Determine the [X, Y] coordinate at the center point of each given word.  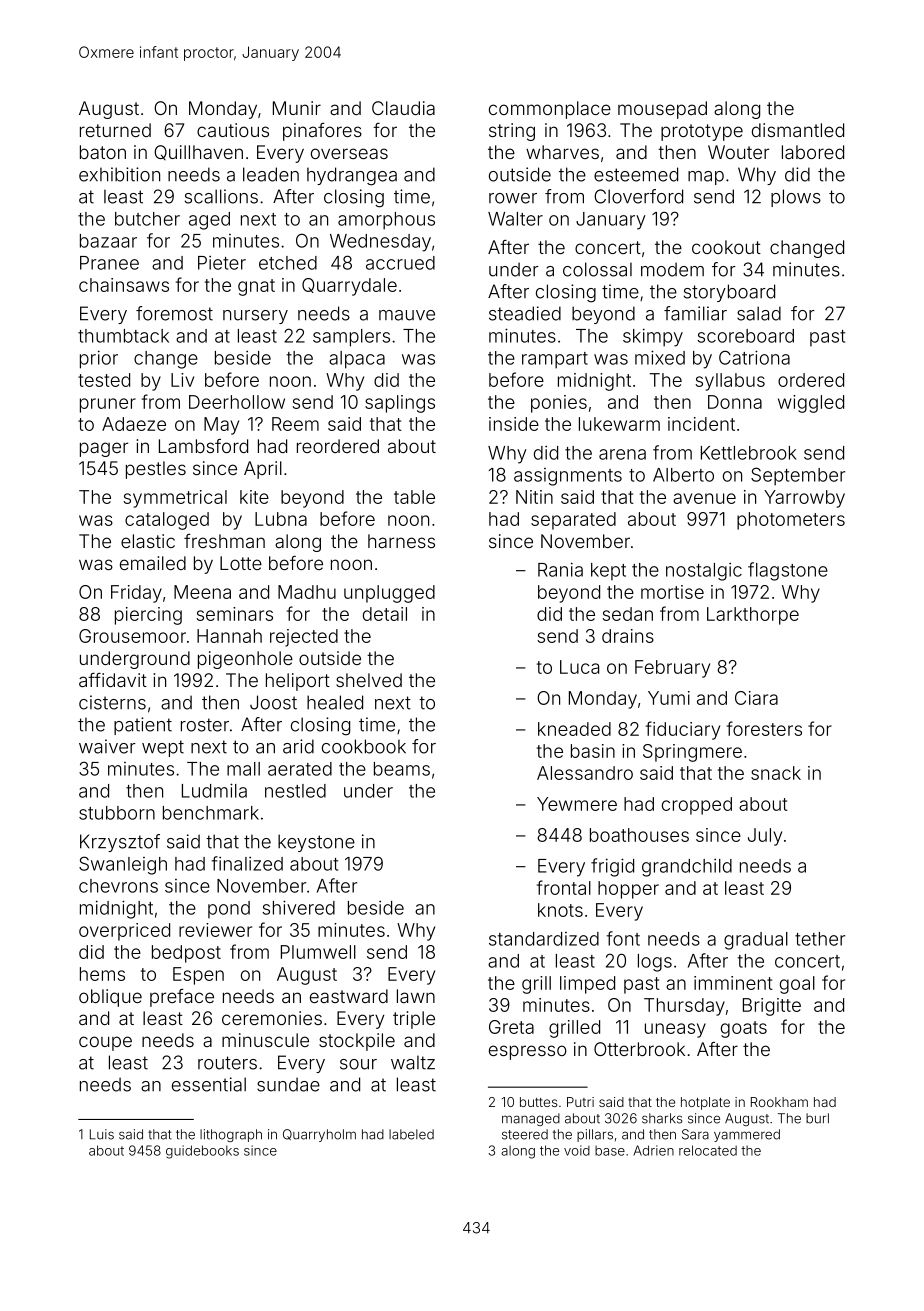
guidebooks [202, 1152]
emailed [153, 563]
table [414, 497]
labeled [411, 1134]
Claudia [403, 108]
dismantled [798, 130]
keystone [316, 843]
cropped [697, 806]
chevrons [118, 886]
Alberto [683, 475]
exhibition [119, 174]
